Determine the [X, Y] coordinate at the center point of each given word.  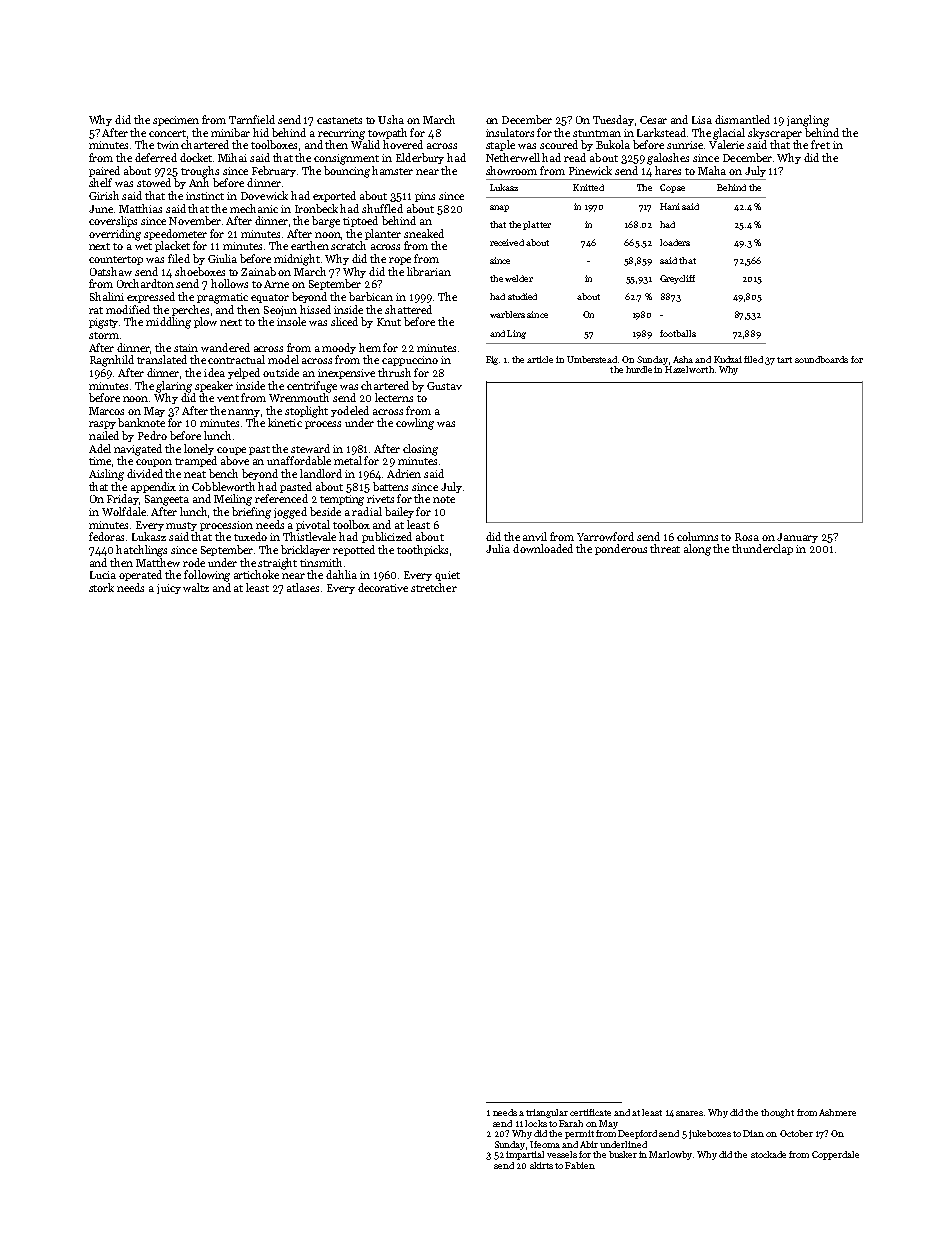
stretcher [434, 587]
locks [536, 1123]
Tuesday [613, 120]
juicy [169, 589]
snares [689, 1113]
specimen [176, 121]
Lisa [702, 120]
